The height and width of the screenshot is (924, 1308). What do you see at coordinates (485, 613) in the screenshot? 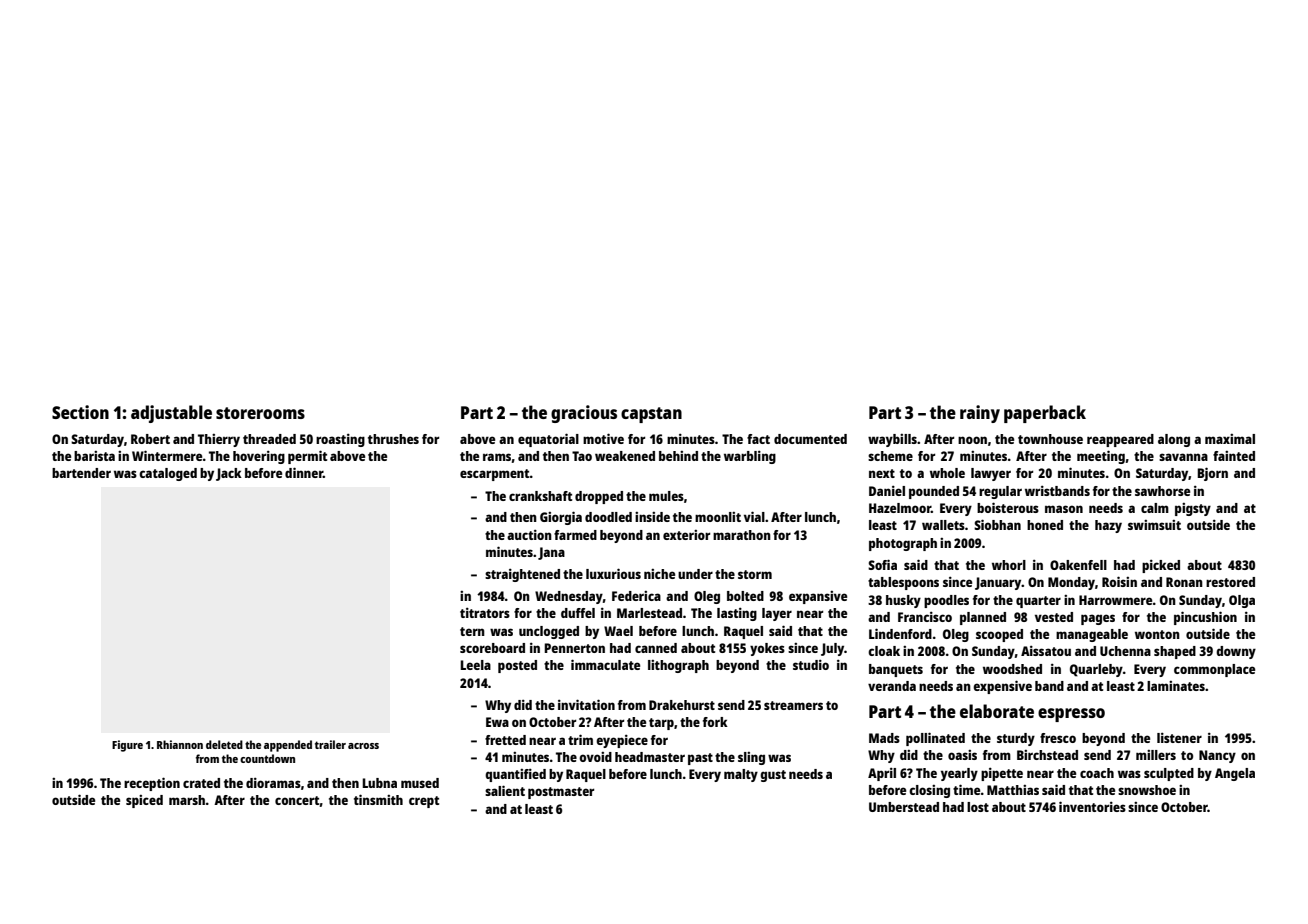
I see `titrators` at bounding box center [485, 613].
